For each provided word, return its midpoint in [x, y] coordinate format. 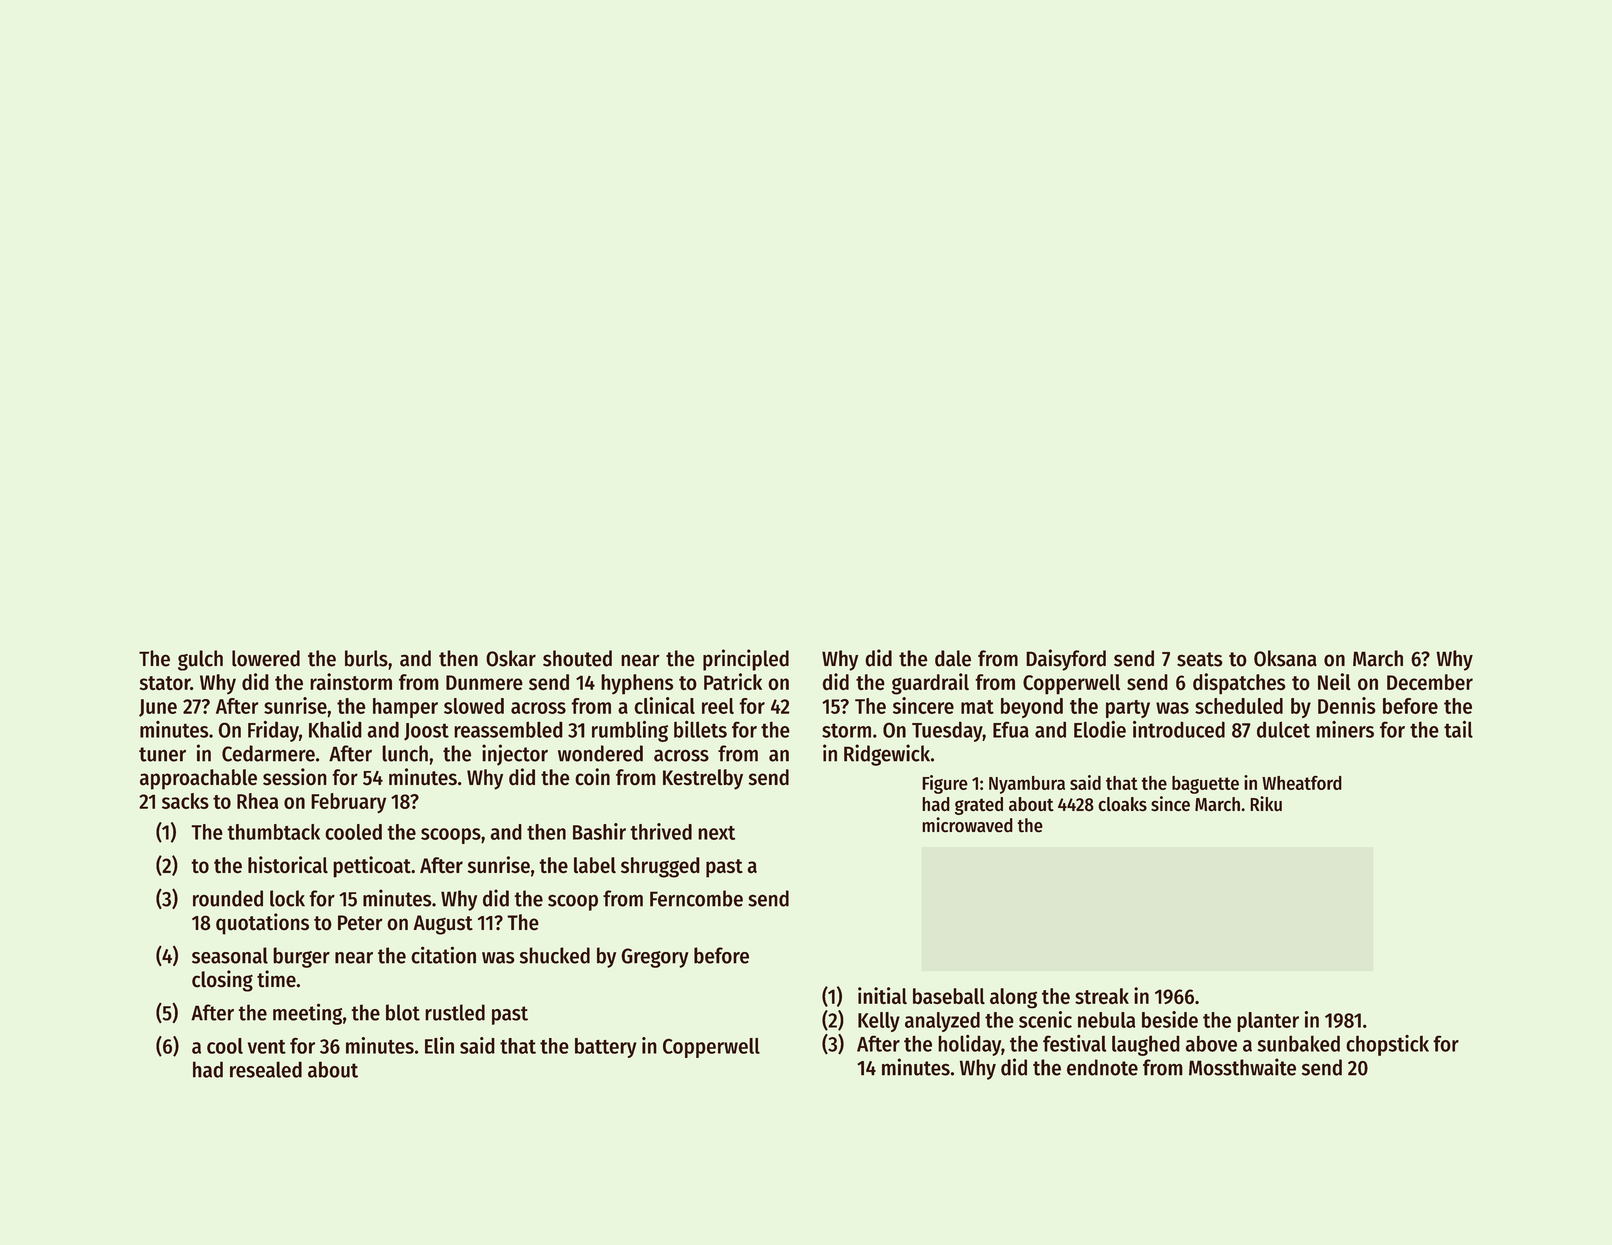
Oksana [1285, 658]
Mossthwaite [1242, 1067]
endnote [1102, 1067]
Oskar [511, 658]
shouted [577, 658]
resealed [266, 1069]
